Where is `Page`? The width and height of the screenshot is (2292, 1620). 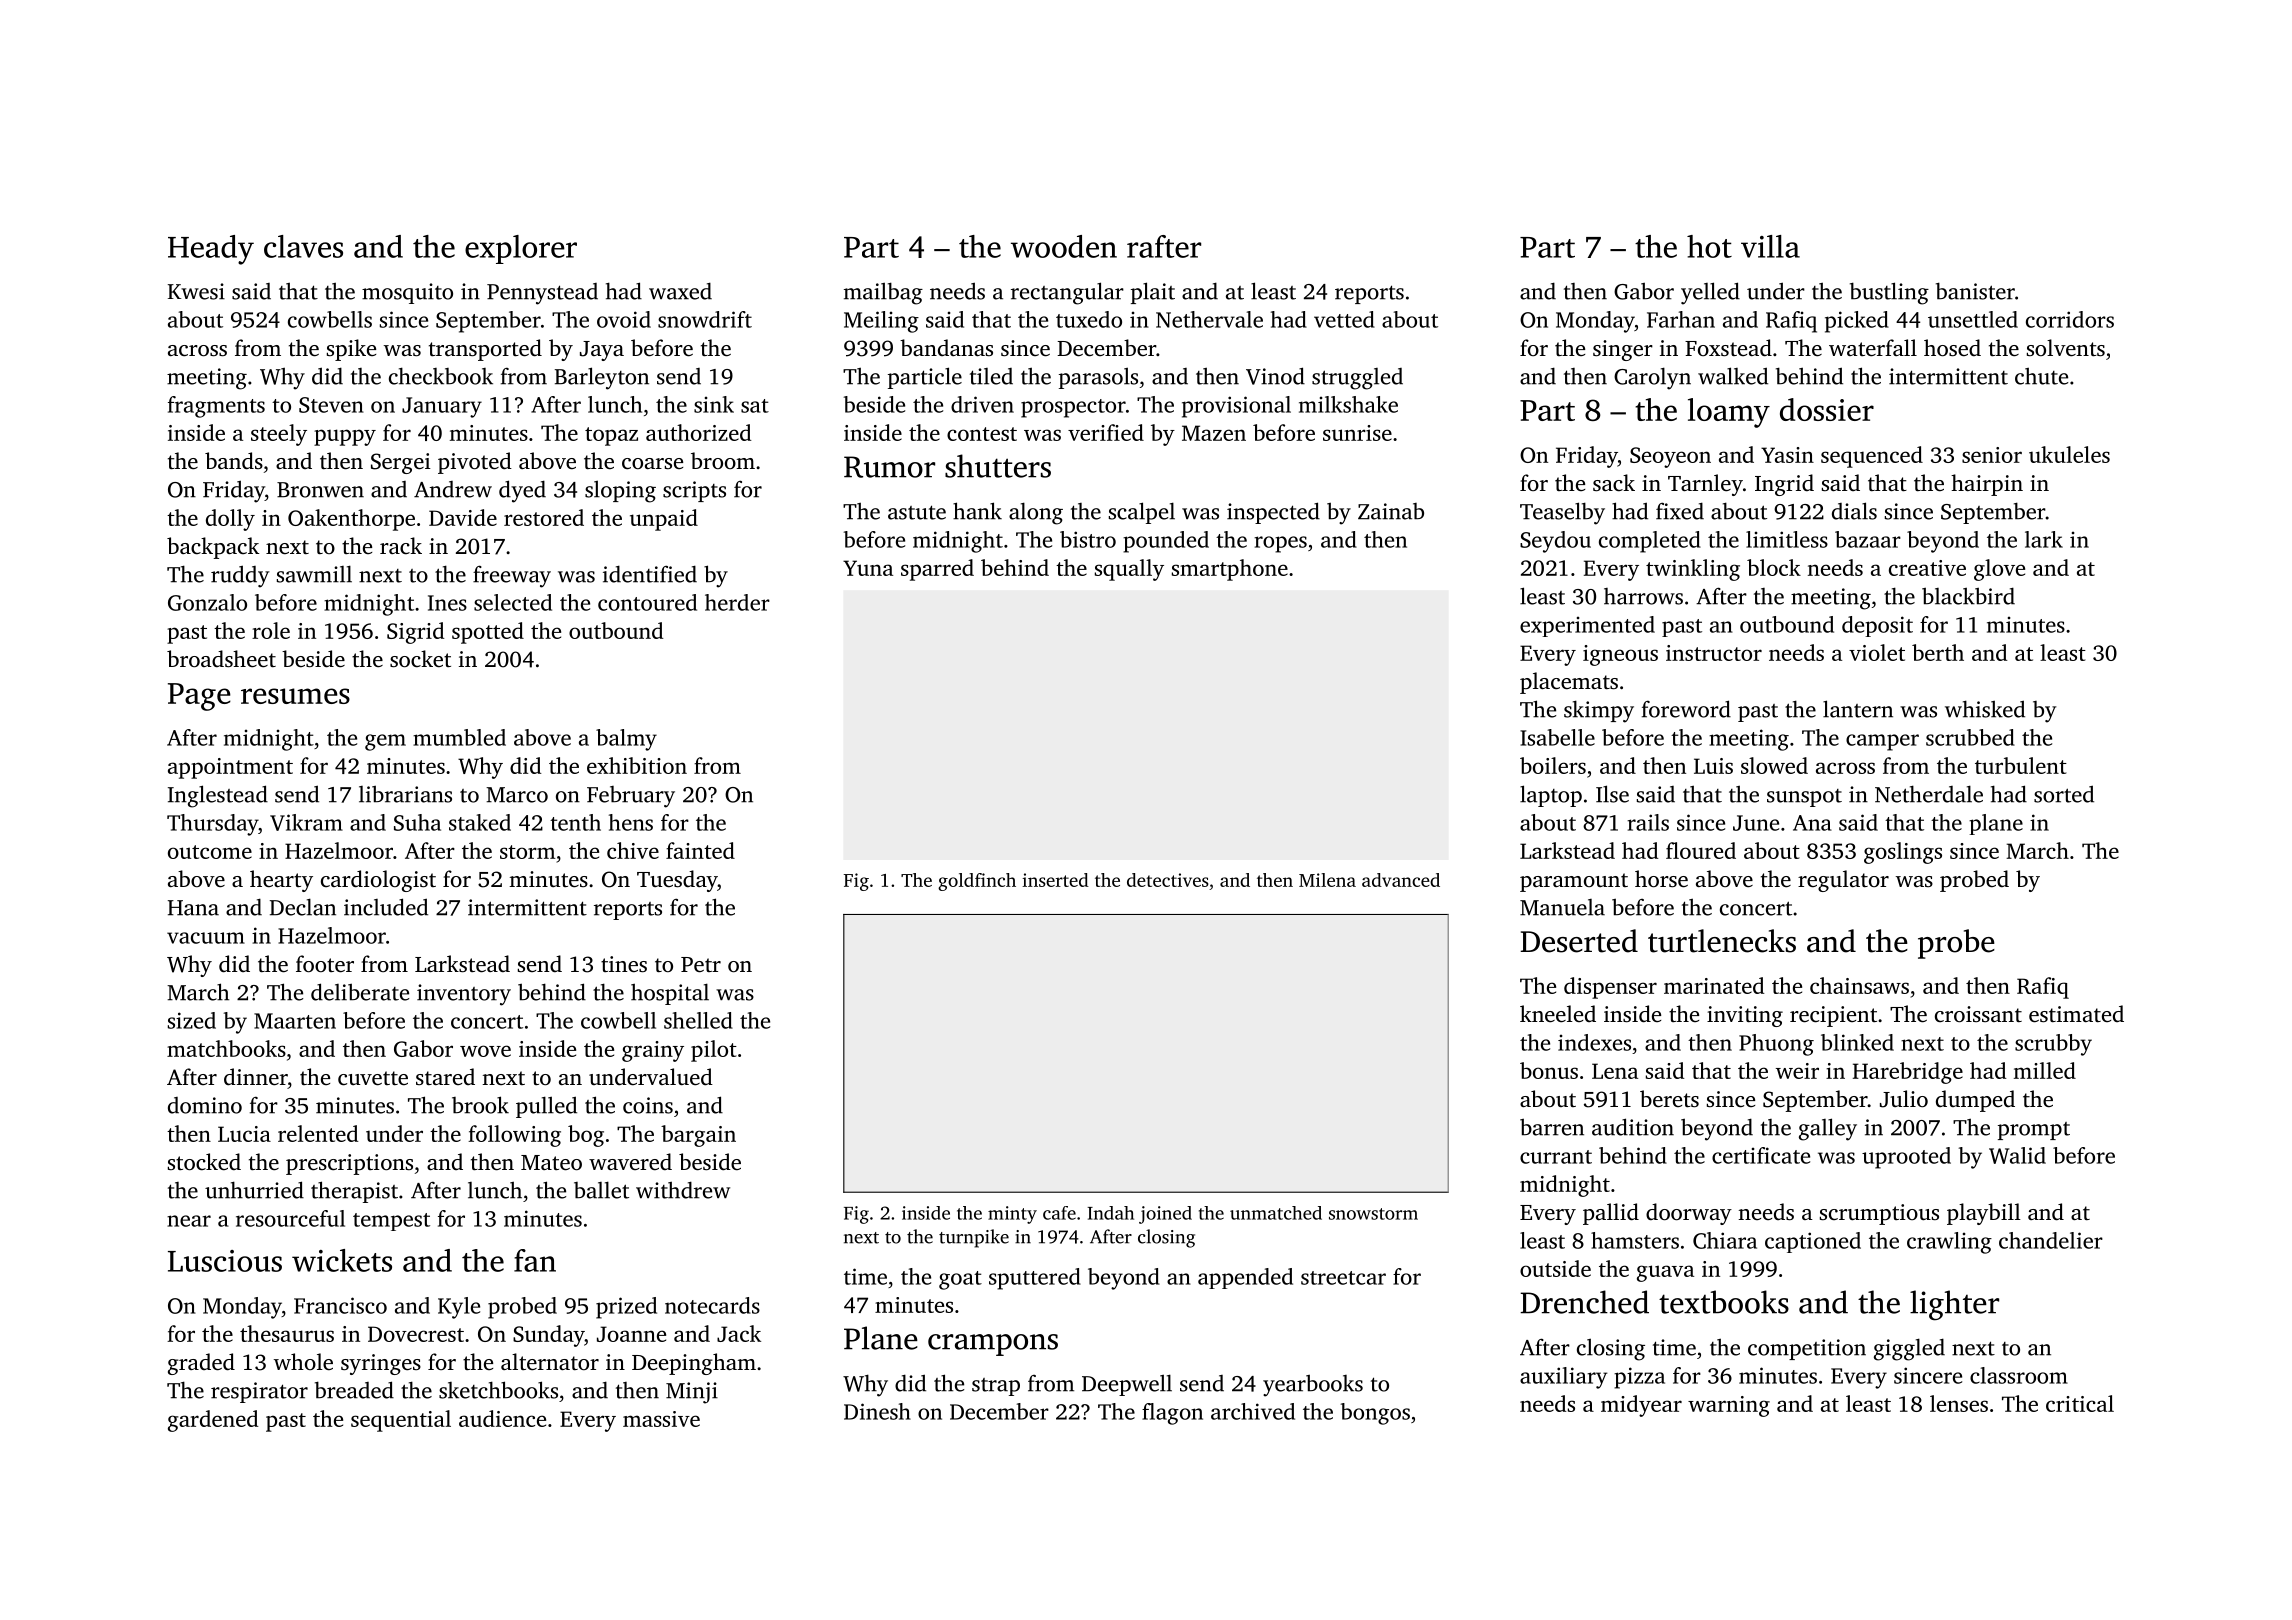
Page is located at coordinates (199, 697).
